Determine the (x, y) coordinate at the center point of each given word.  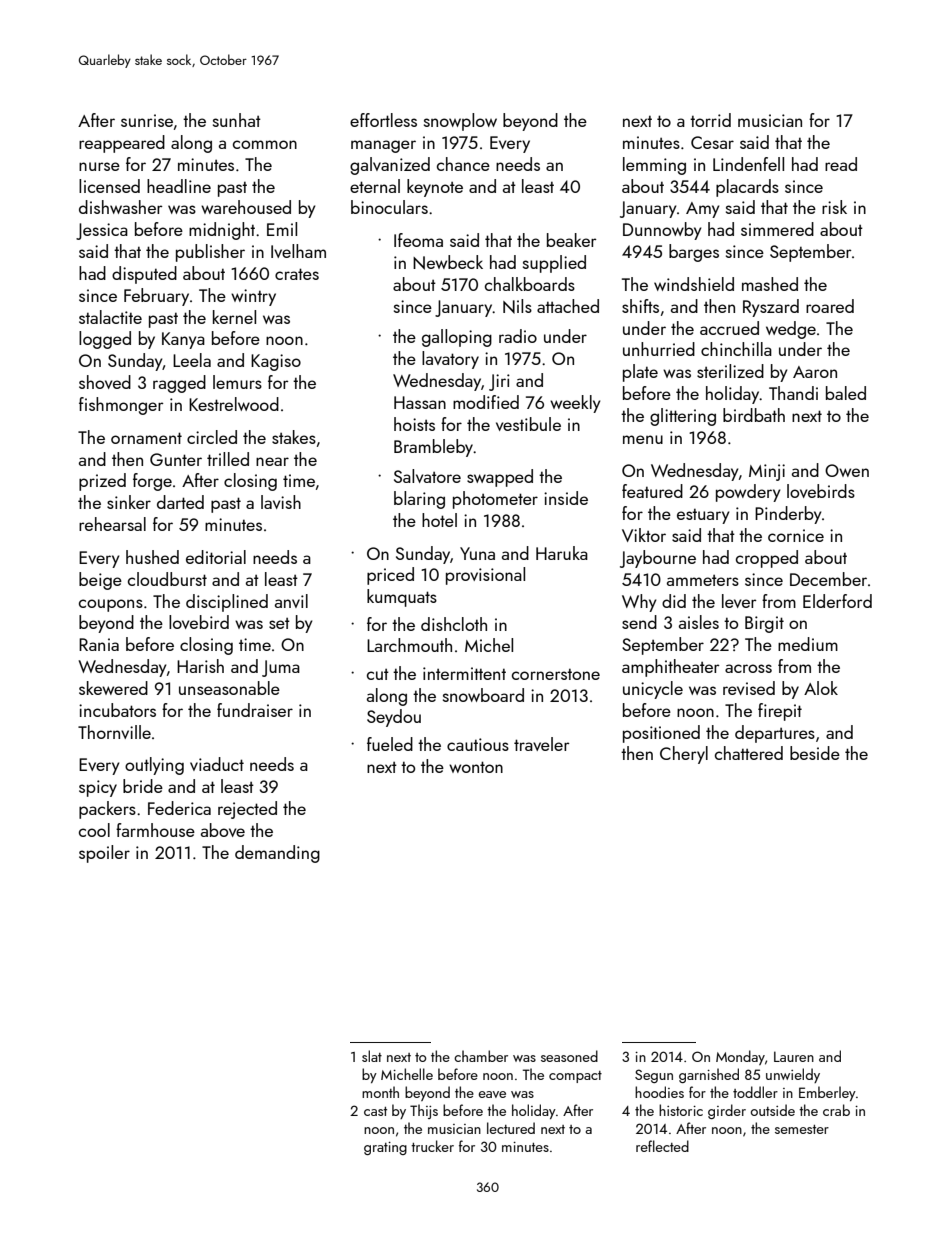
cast (375, 1111)
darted (180, 502)
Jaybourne (658, 559)
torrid (710, 120)
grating (385, 1148)
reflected (662, 1146)
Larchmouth (409, 645)
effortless (383, 120)
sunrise (147, 120)
